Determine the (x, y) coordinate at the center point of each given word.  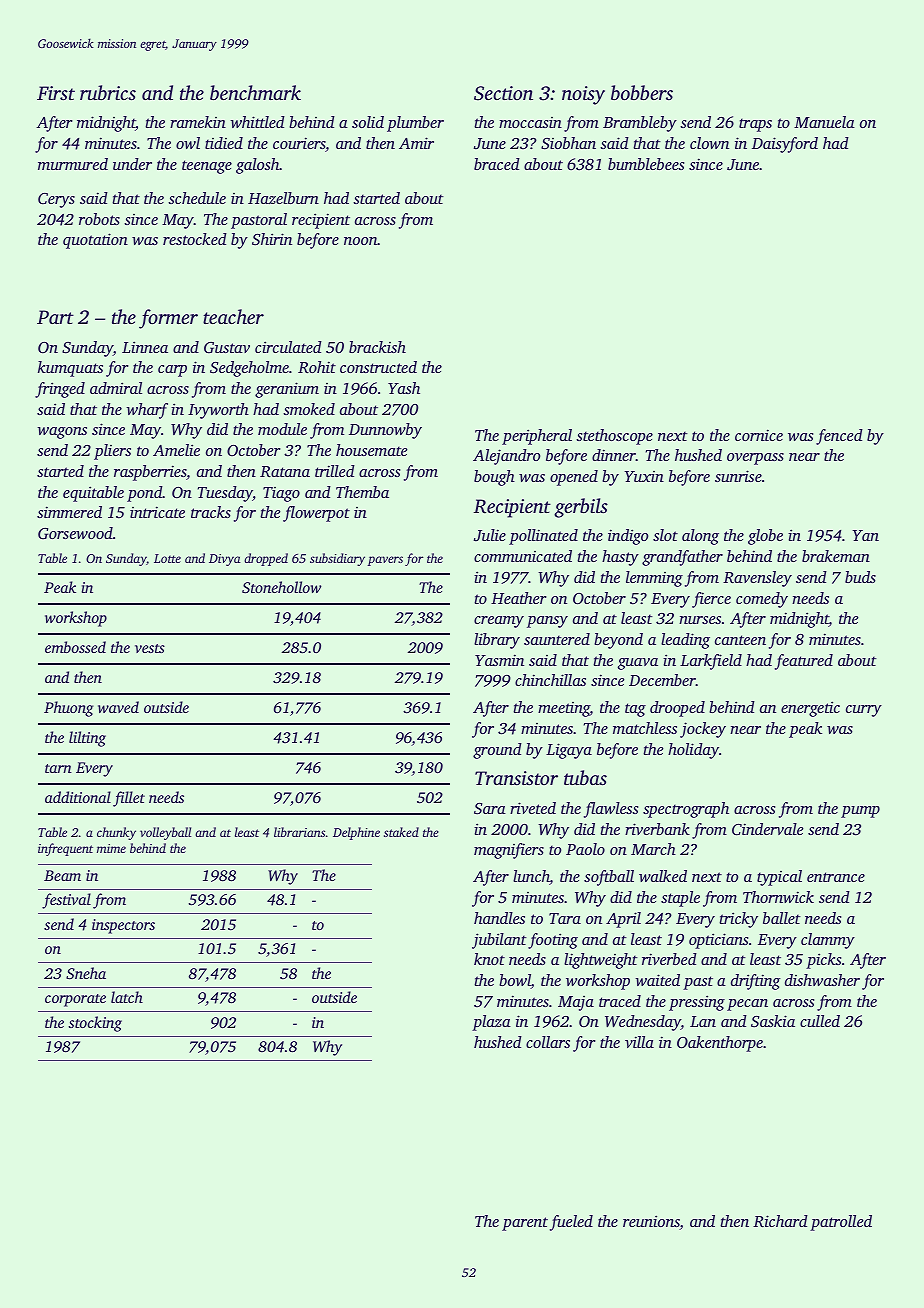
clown (709, 143)
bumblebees (646, 164)
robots (99, 219)
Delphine (356, 833)
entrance (836, 877)
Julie (490, 535)
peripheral (537, 437)
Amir (416, 143)
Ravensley (757, 579)
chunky (116, 833)
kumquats (70, 369)
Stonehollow (281, 587)
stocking (95, 1024)
